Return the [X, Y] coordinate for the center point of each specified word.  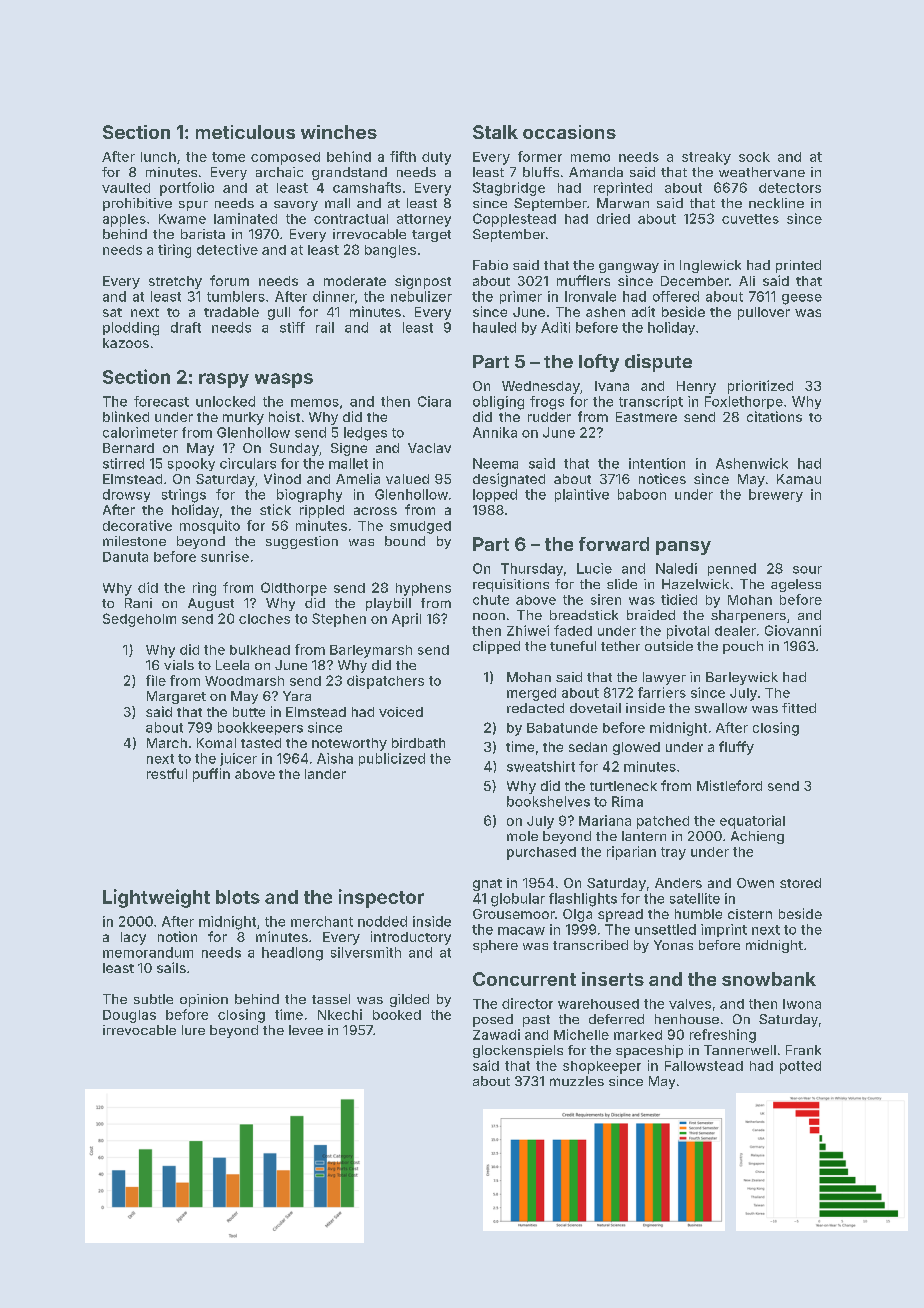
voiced [401, 712]
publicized [392, 759]
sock [754, 157]
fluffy [736, 748]
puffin [211, 775]
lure [193, 1030]
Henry [696, 387]
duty [436, 158]
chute [491, 600]
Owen [755, 883]
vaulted [126, 188]
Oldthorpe [294, 589]
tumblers [236, 296]
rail [325, 327]
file [156, 680]
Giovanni [793, 630]
